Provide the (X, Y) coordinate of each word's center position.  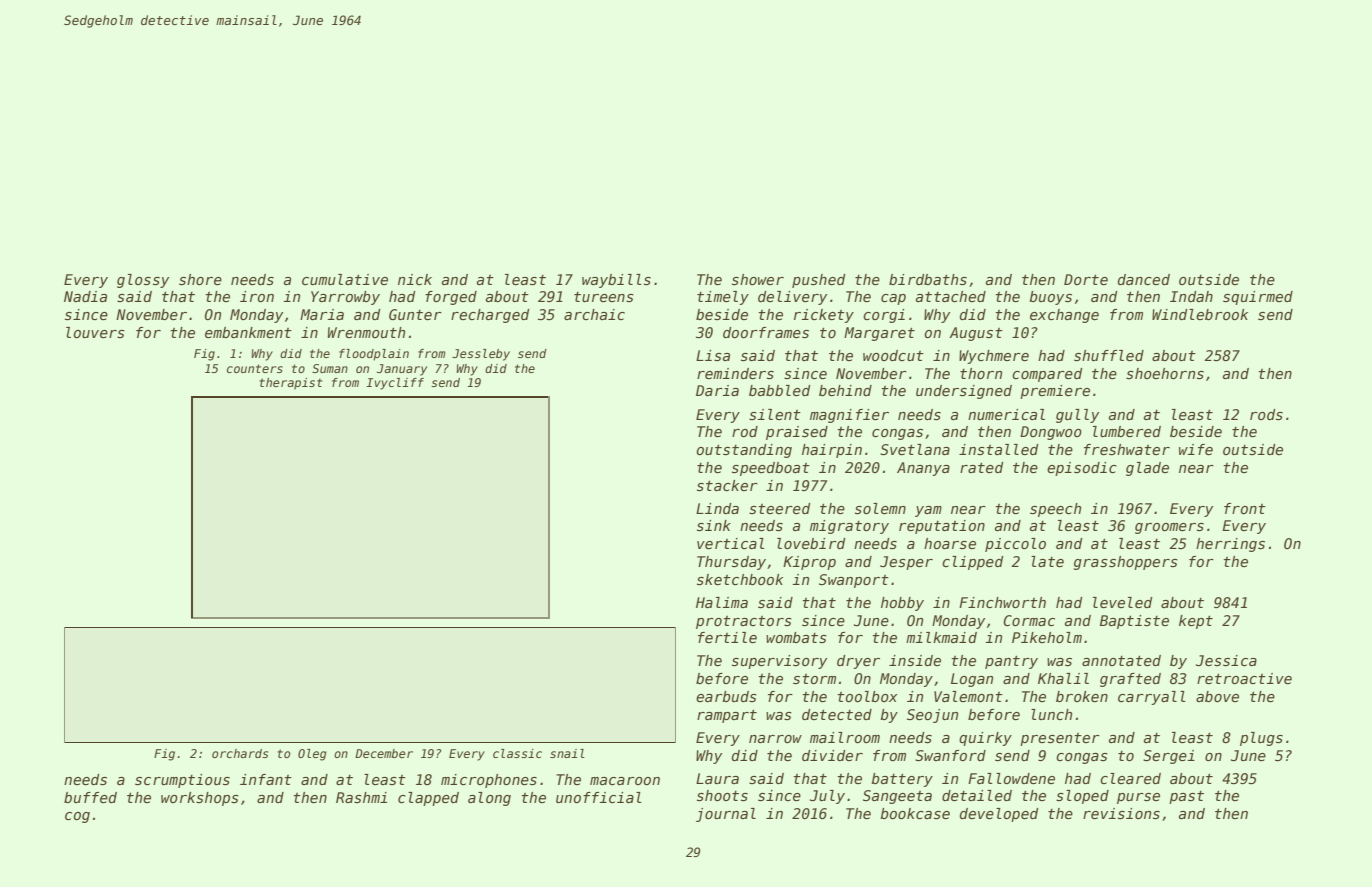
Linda (717, 508)
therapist (291, 384)
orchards (240, 753)
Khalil (1063, 678)
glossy (143, 281)
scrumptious (182, 781)
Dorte (1086, 279)
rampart (727, 716)
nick (415, 279)
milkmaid (941, 637)
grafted (1130, 680)
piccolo (1015, 545)
